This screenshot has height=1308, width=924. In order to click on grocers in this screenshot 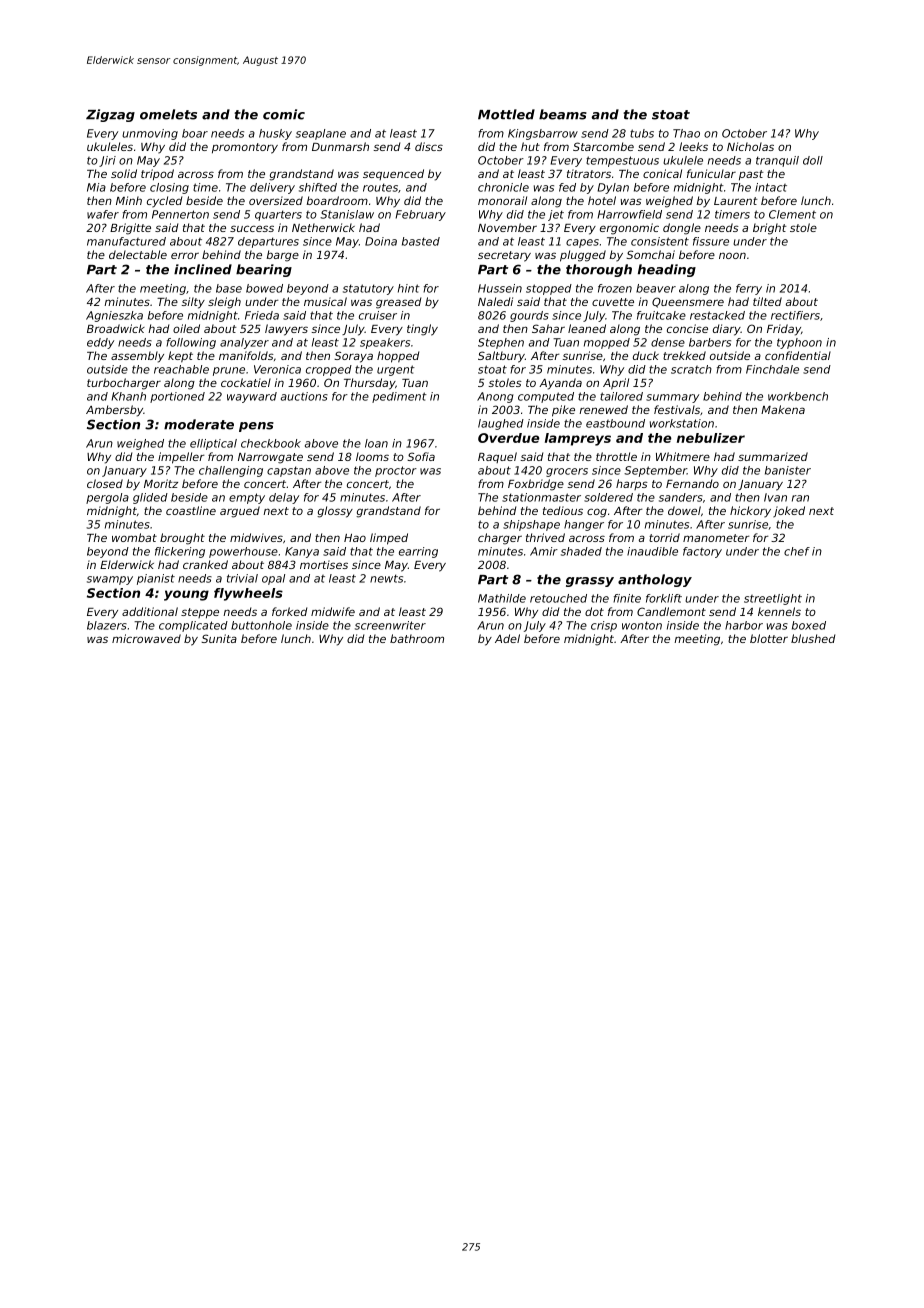, I will do `click(567, 472)`.
